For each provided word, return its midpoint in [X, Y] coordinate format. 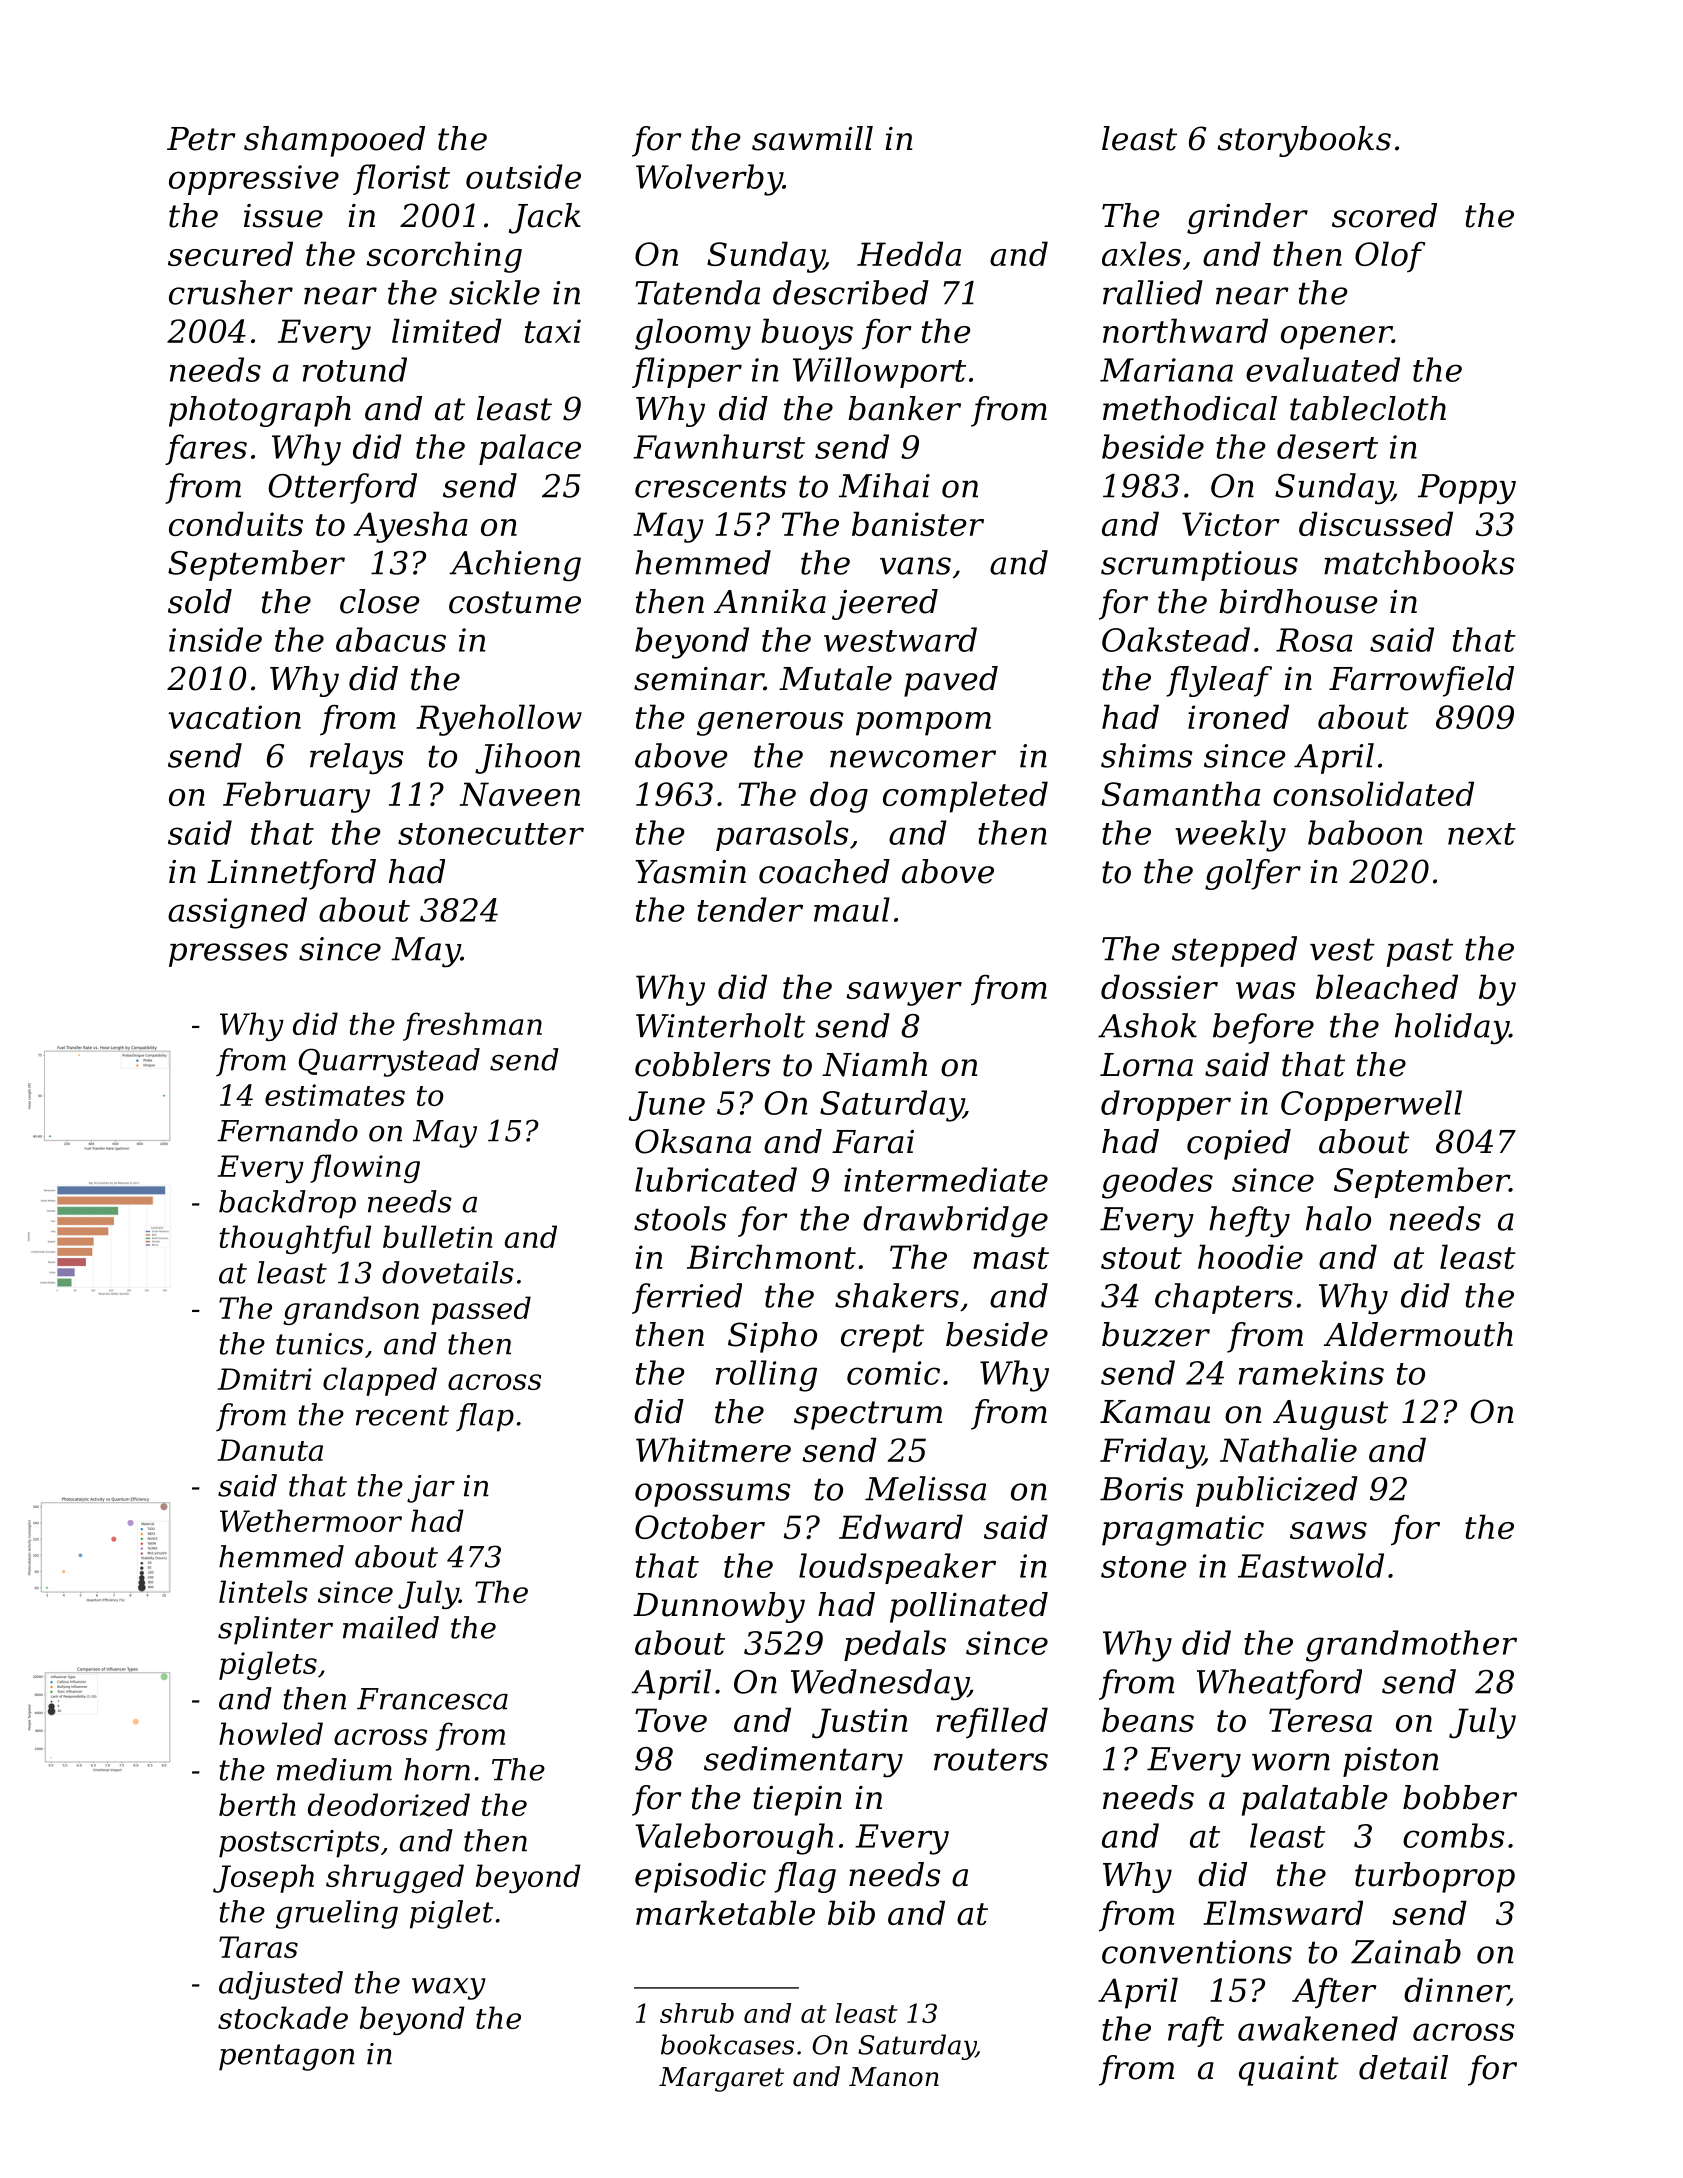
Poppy [1467, 489]
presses [228, 955]
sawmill [812, 138]
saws [1328, 1530]
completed [965, 797]
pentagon [287, 2057]
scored [1384, 215]
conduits [236, 523]
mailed [391, 1627]
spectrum [868, 1415]
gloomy [693, 334]
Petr [201, 139]
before [1263, 1028]
